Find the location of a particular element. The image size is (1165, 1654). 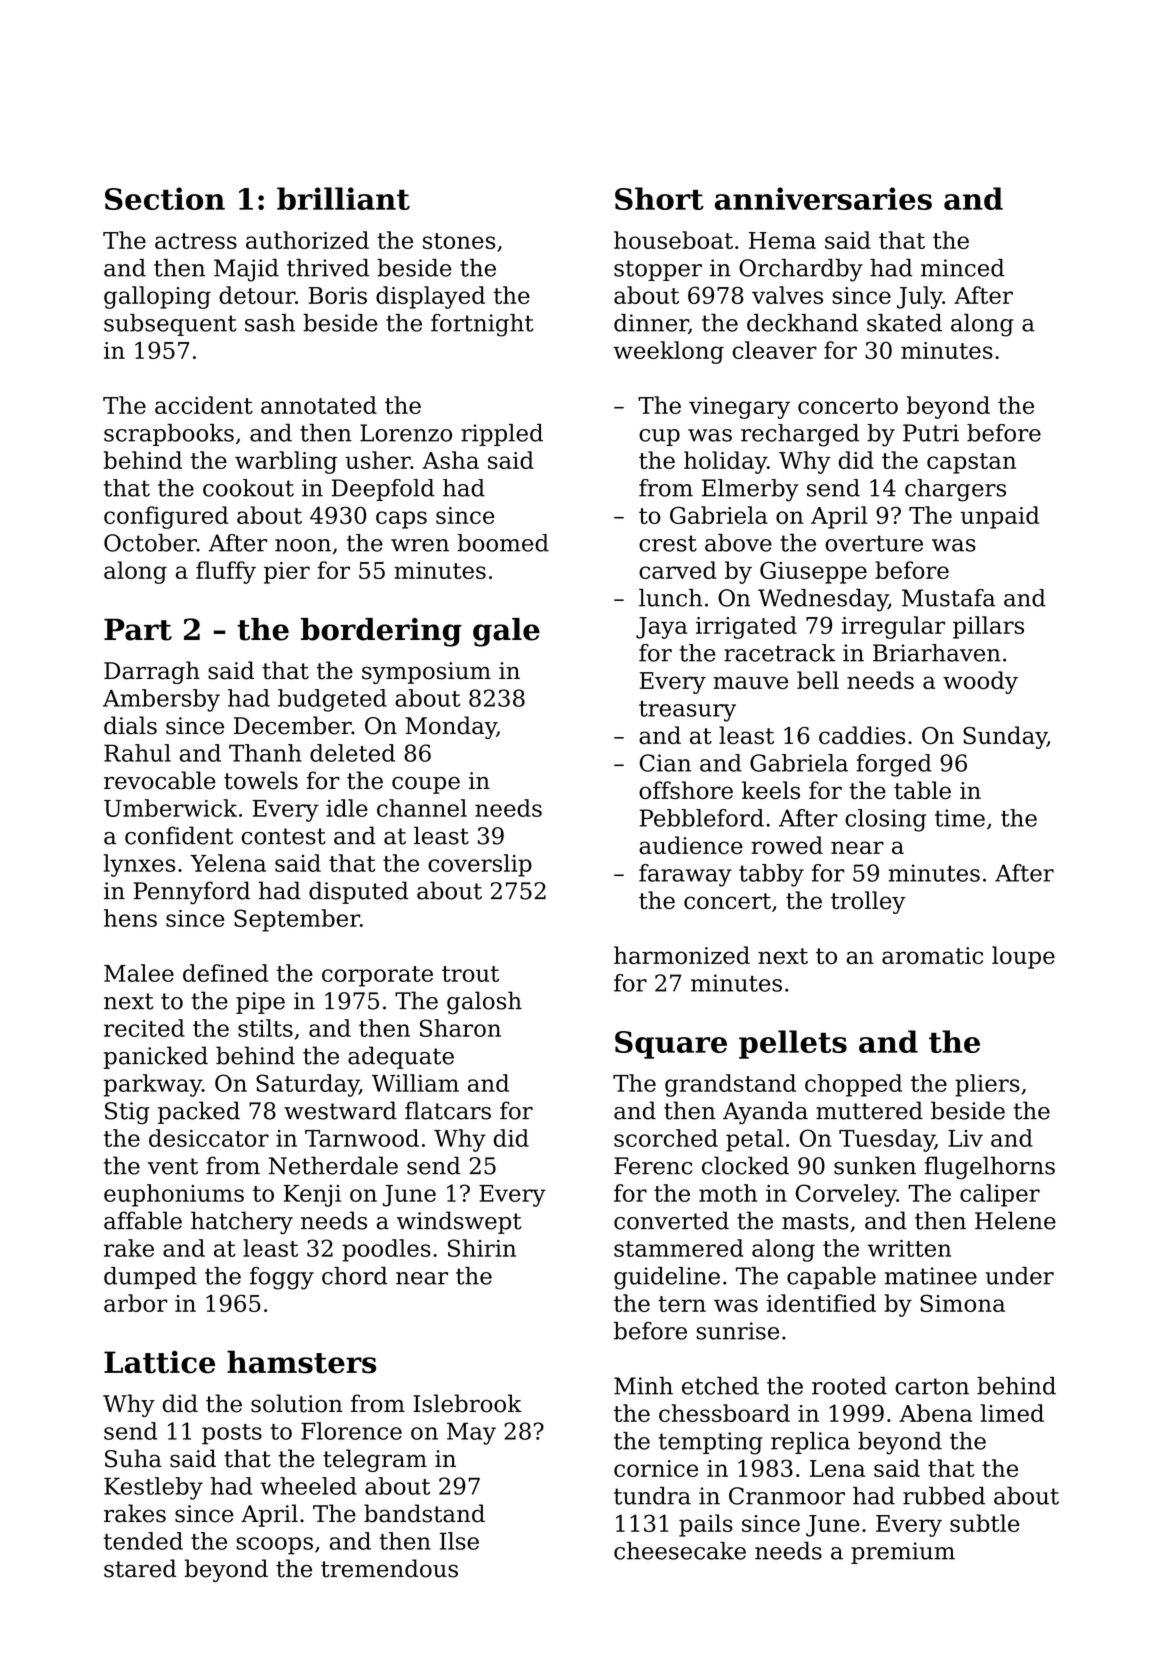

sash is located at coordinates (270, 323).
